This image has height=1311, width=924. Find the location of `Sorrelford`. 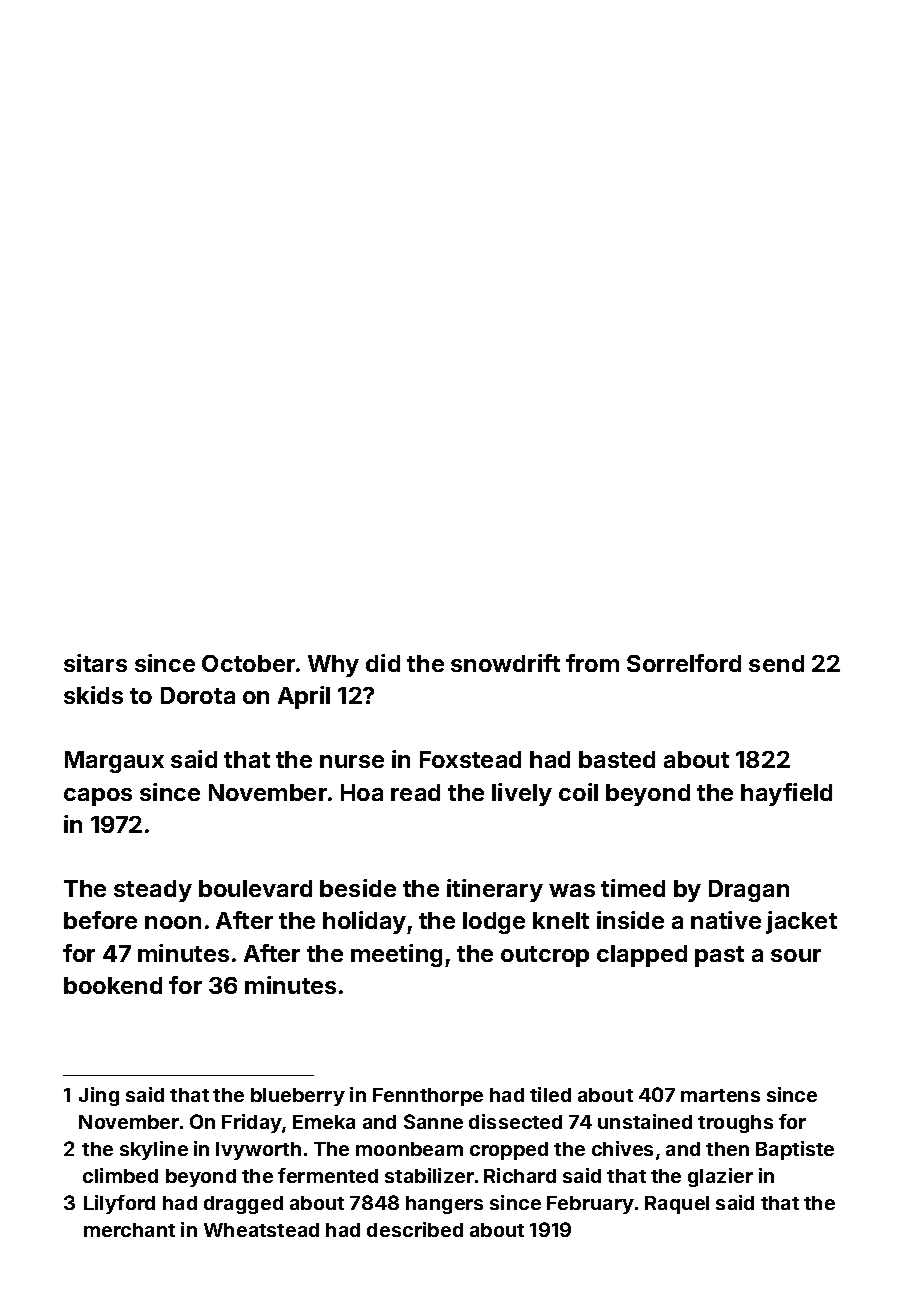

Sorrelford is located at coordinates (684, 663).
